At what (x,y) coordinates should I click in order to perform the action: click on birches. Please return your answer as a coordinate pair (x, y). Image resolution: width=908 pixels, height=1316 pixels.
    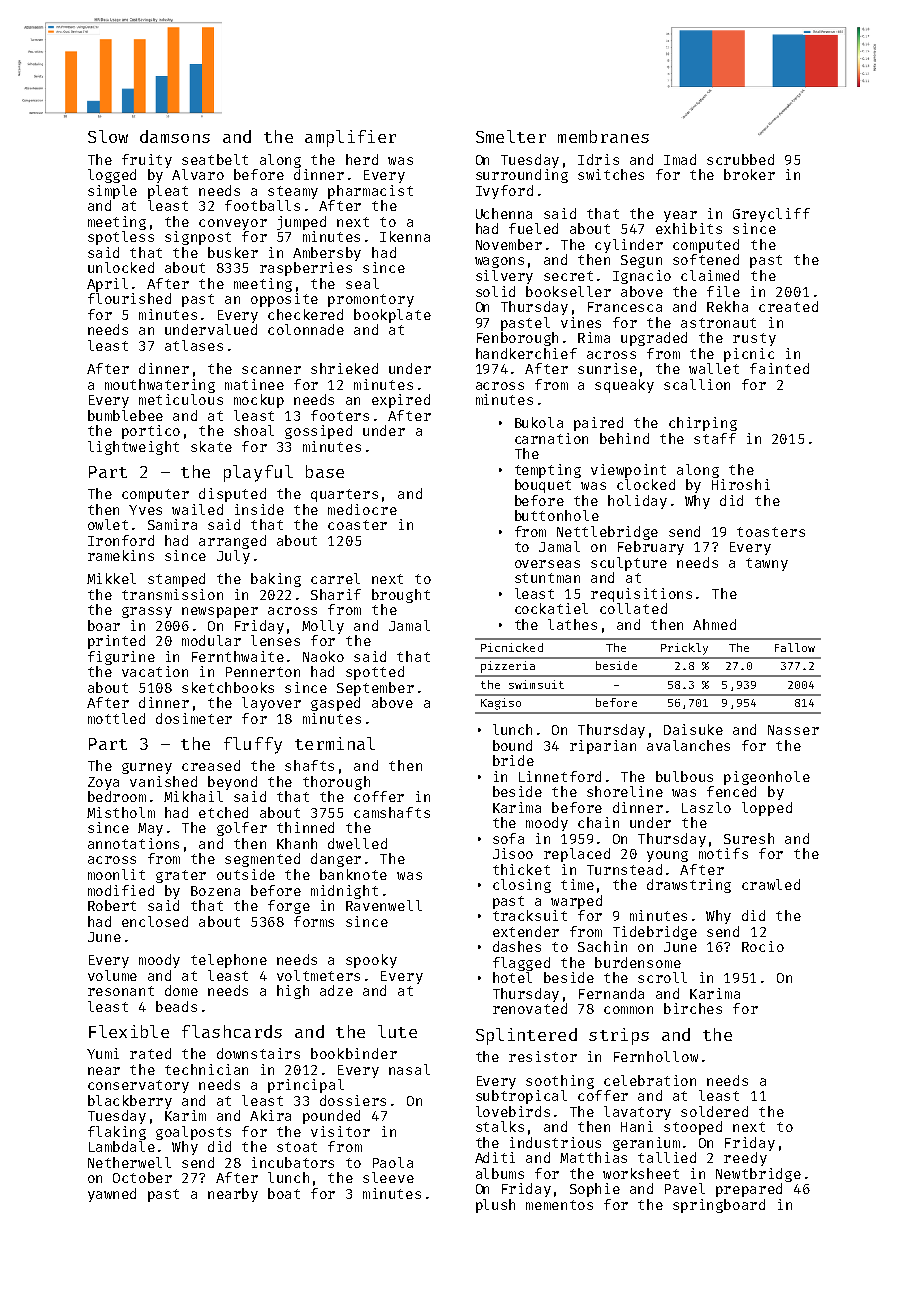
    Looking at the image, I should click on (693, 1008).
